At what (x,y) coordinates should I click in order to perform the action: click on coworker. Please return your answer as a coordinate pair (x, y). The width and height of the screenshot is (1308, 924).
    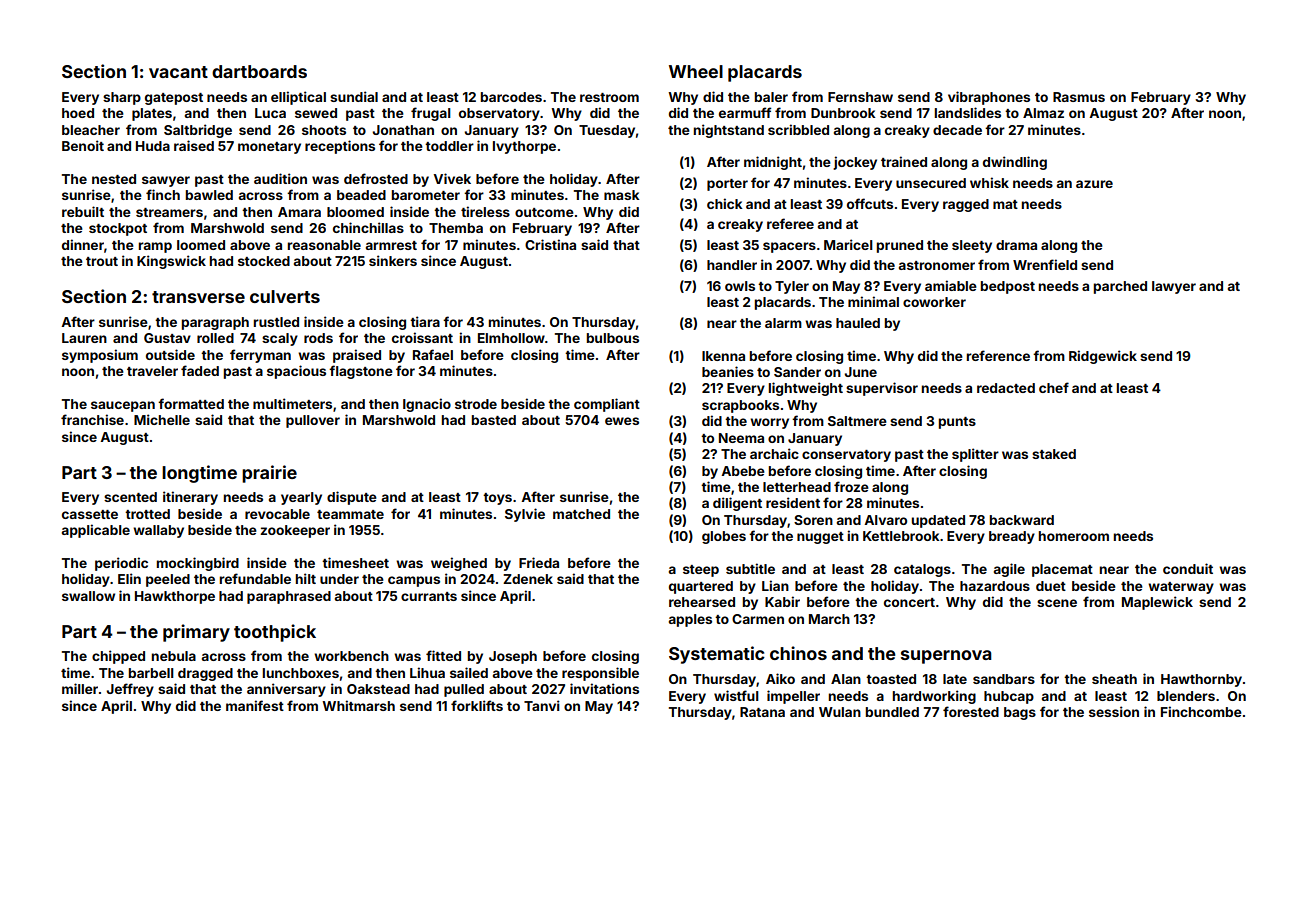
    Looking at the image, I should click on (934, 302).
